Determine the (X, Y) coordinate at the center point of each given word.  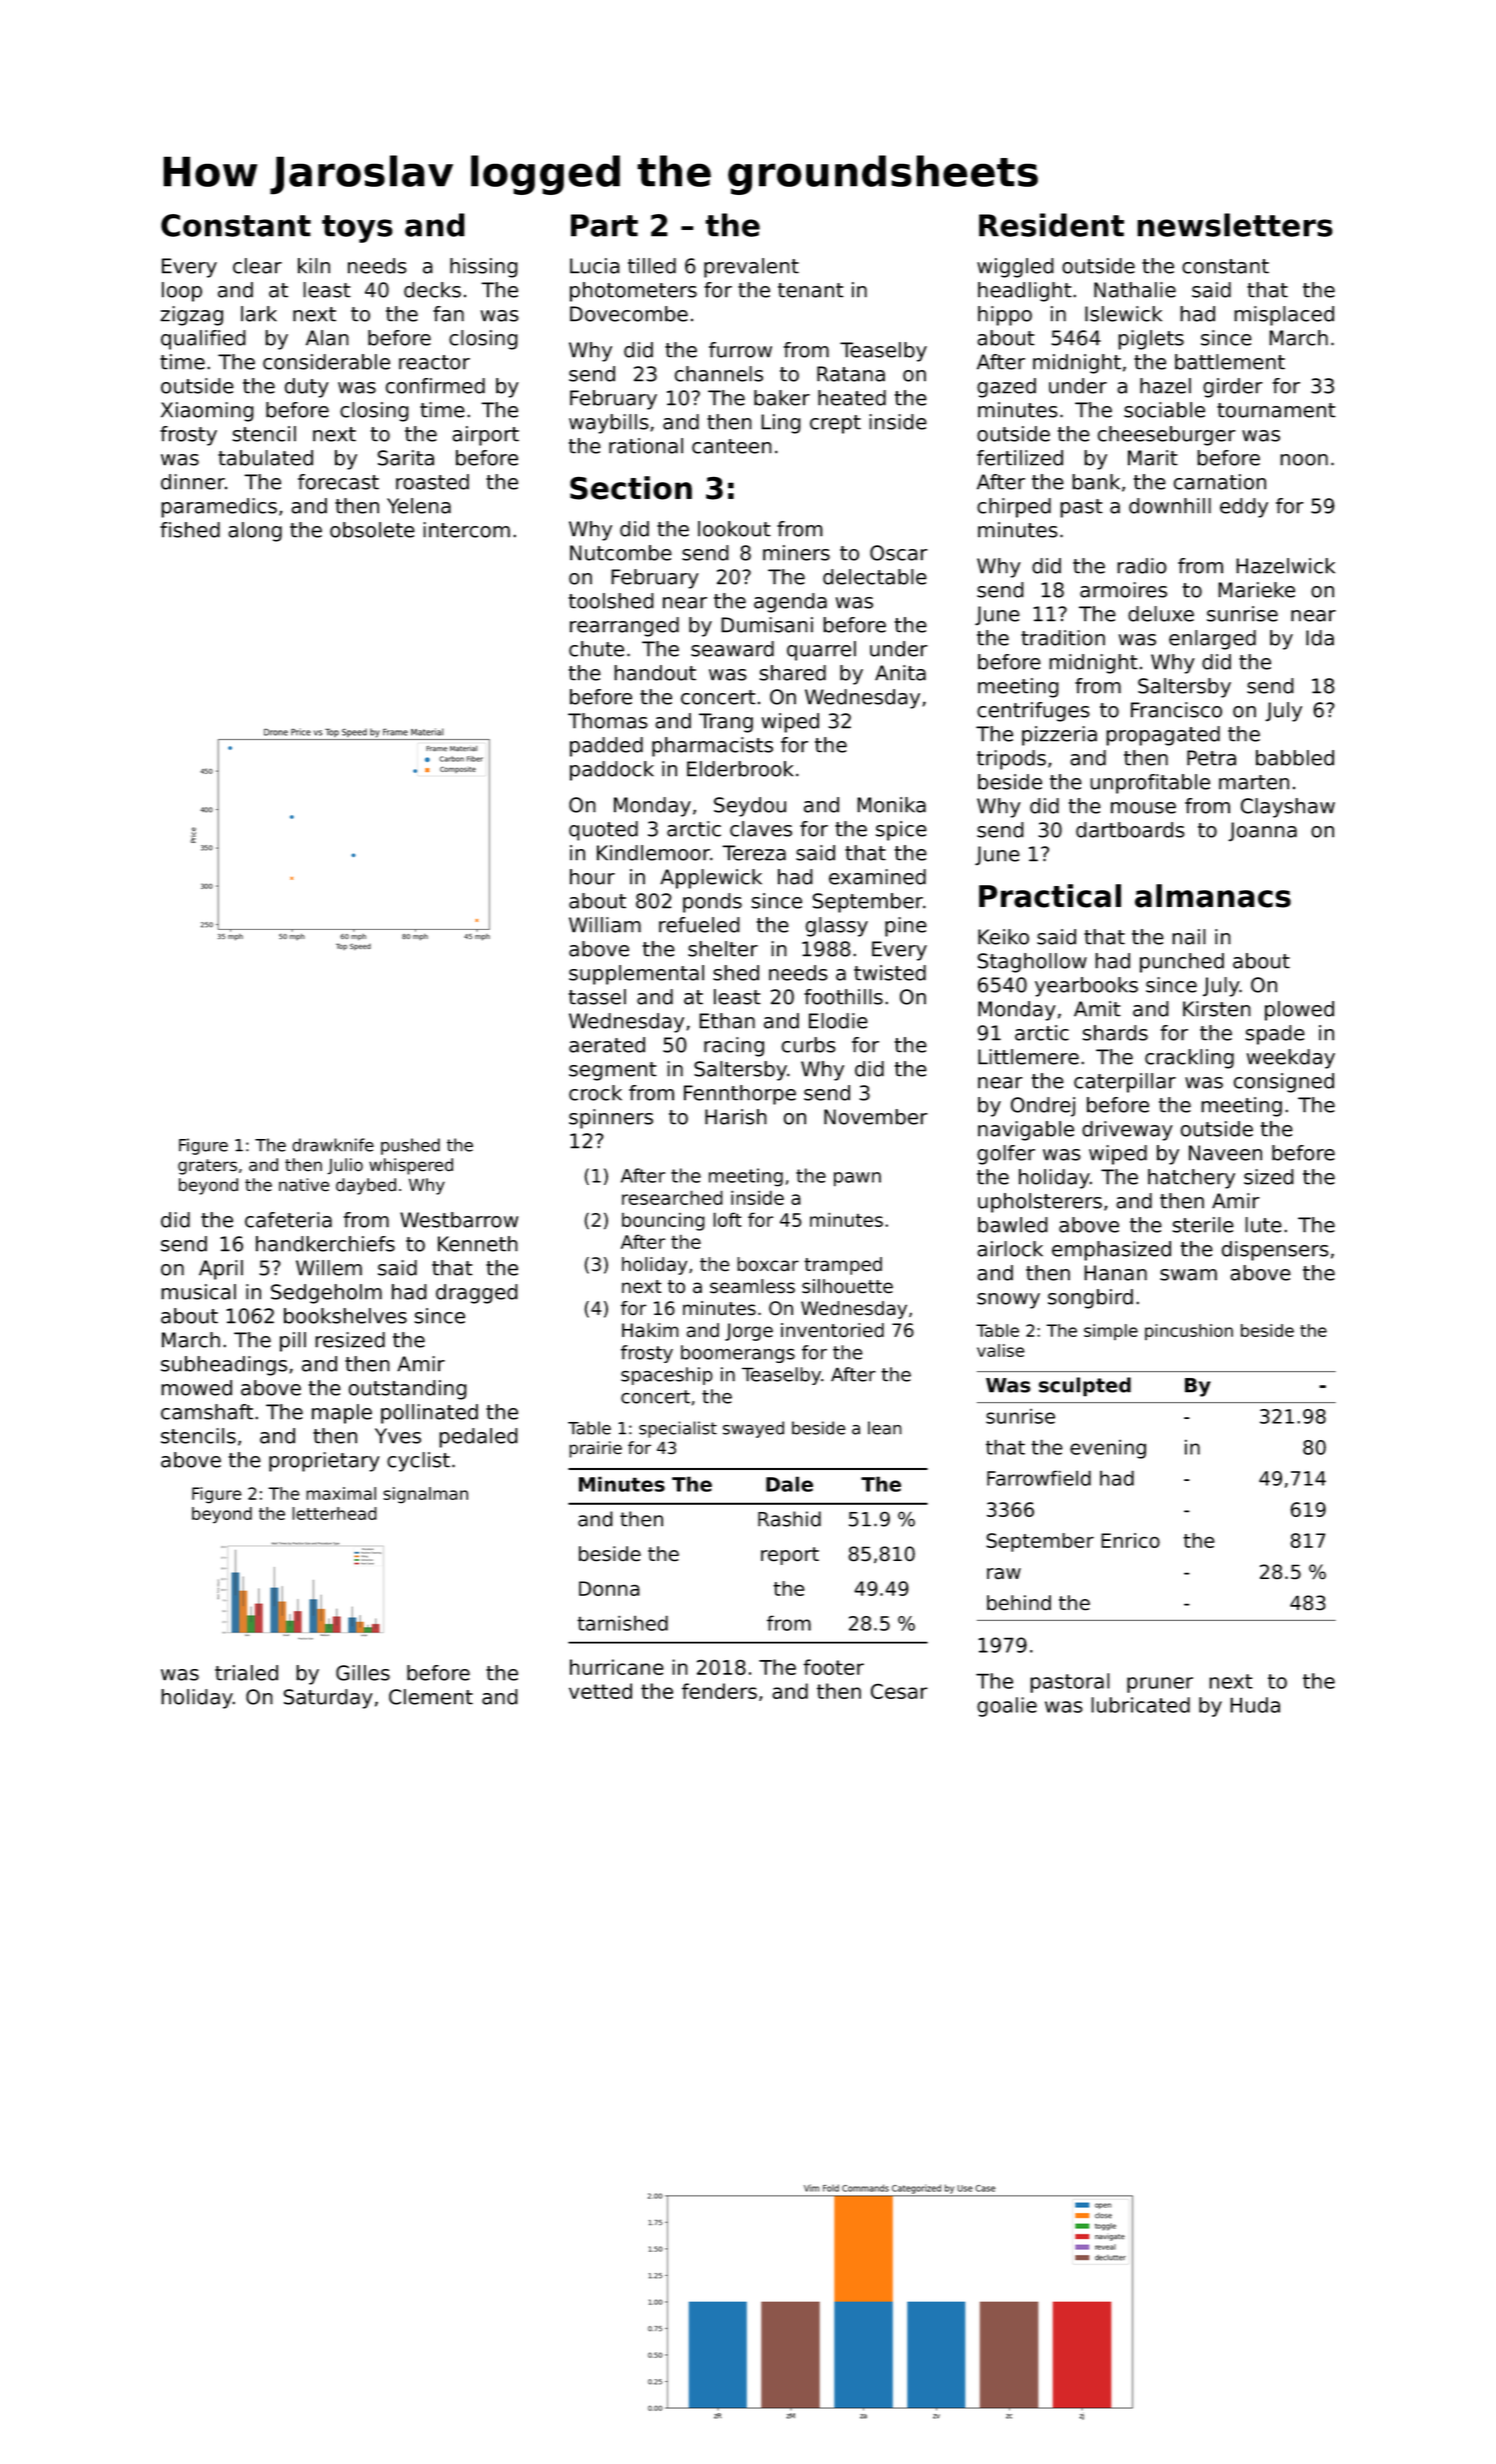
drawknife (333, 1145)
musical (198, 1292)
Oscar (899, 553)
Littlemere (1028, 1057)
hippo (1005, 316)
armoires (1123, 590)
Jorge (749, 1332)
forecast (338, 482)
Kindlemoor (653, 853)
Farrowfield (1039, 1478)
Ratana (851, 374)
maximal (341, 1493)
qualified (203, 340)
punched (1182, 963)
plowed (1299, 1011)
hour (592, 877)
